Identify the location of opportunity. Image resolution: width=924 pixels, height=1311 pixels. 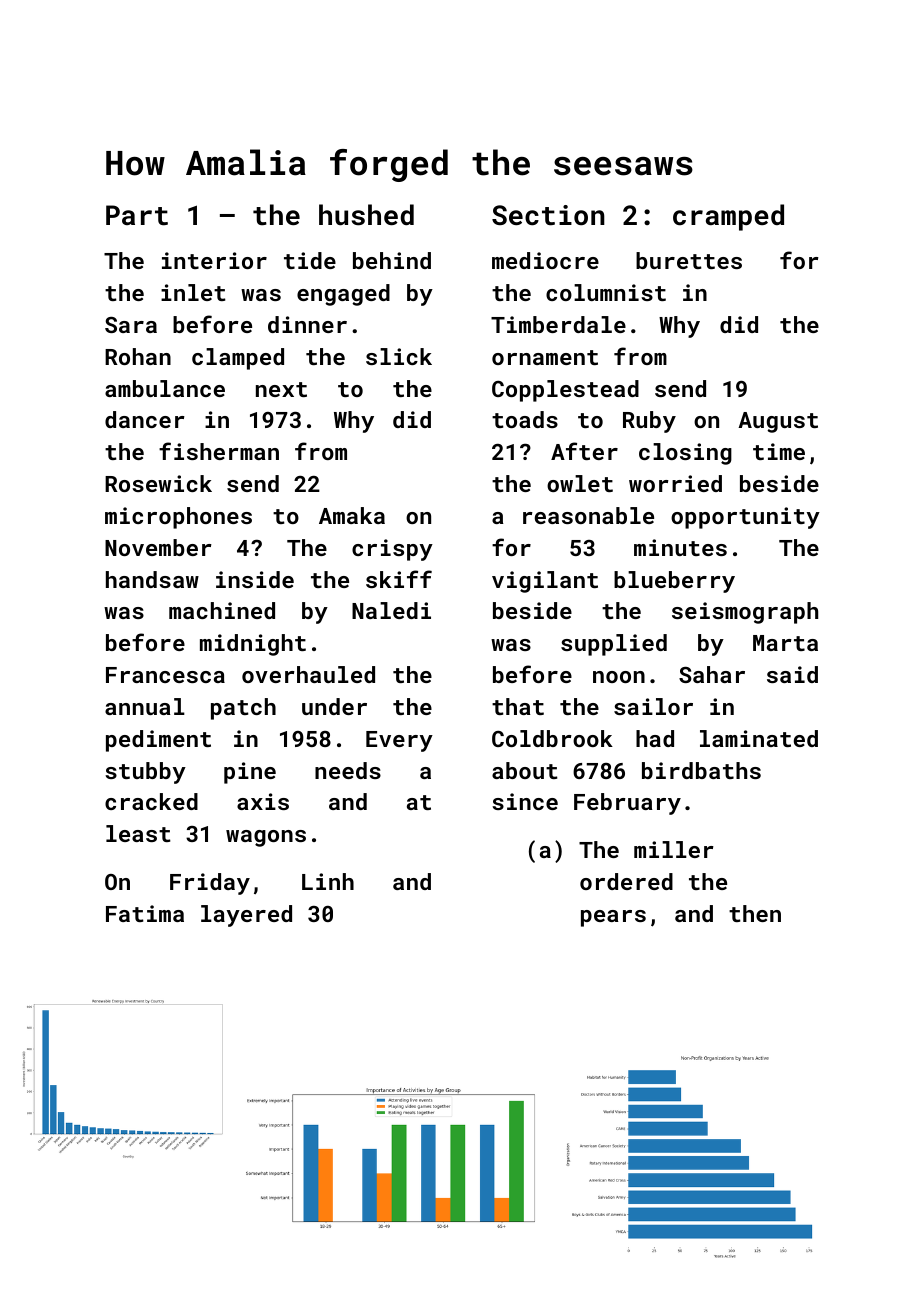
(745, 518).
